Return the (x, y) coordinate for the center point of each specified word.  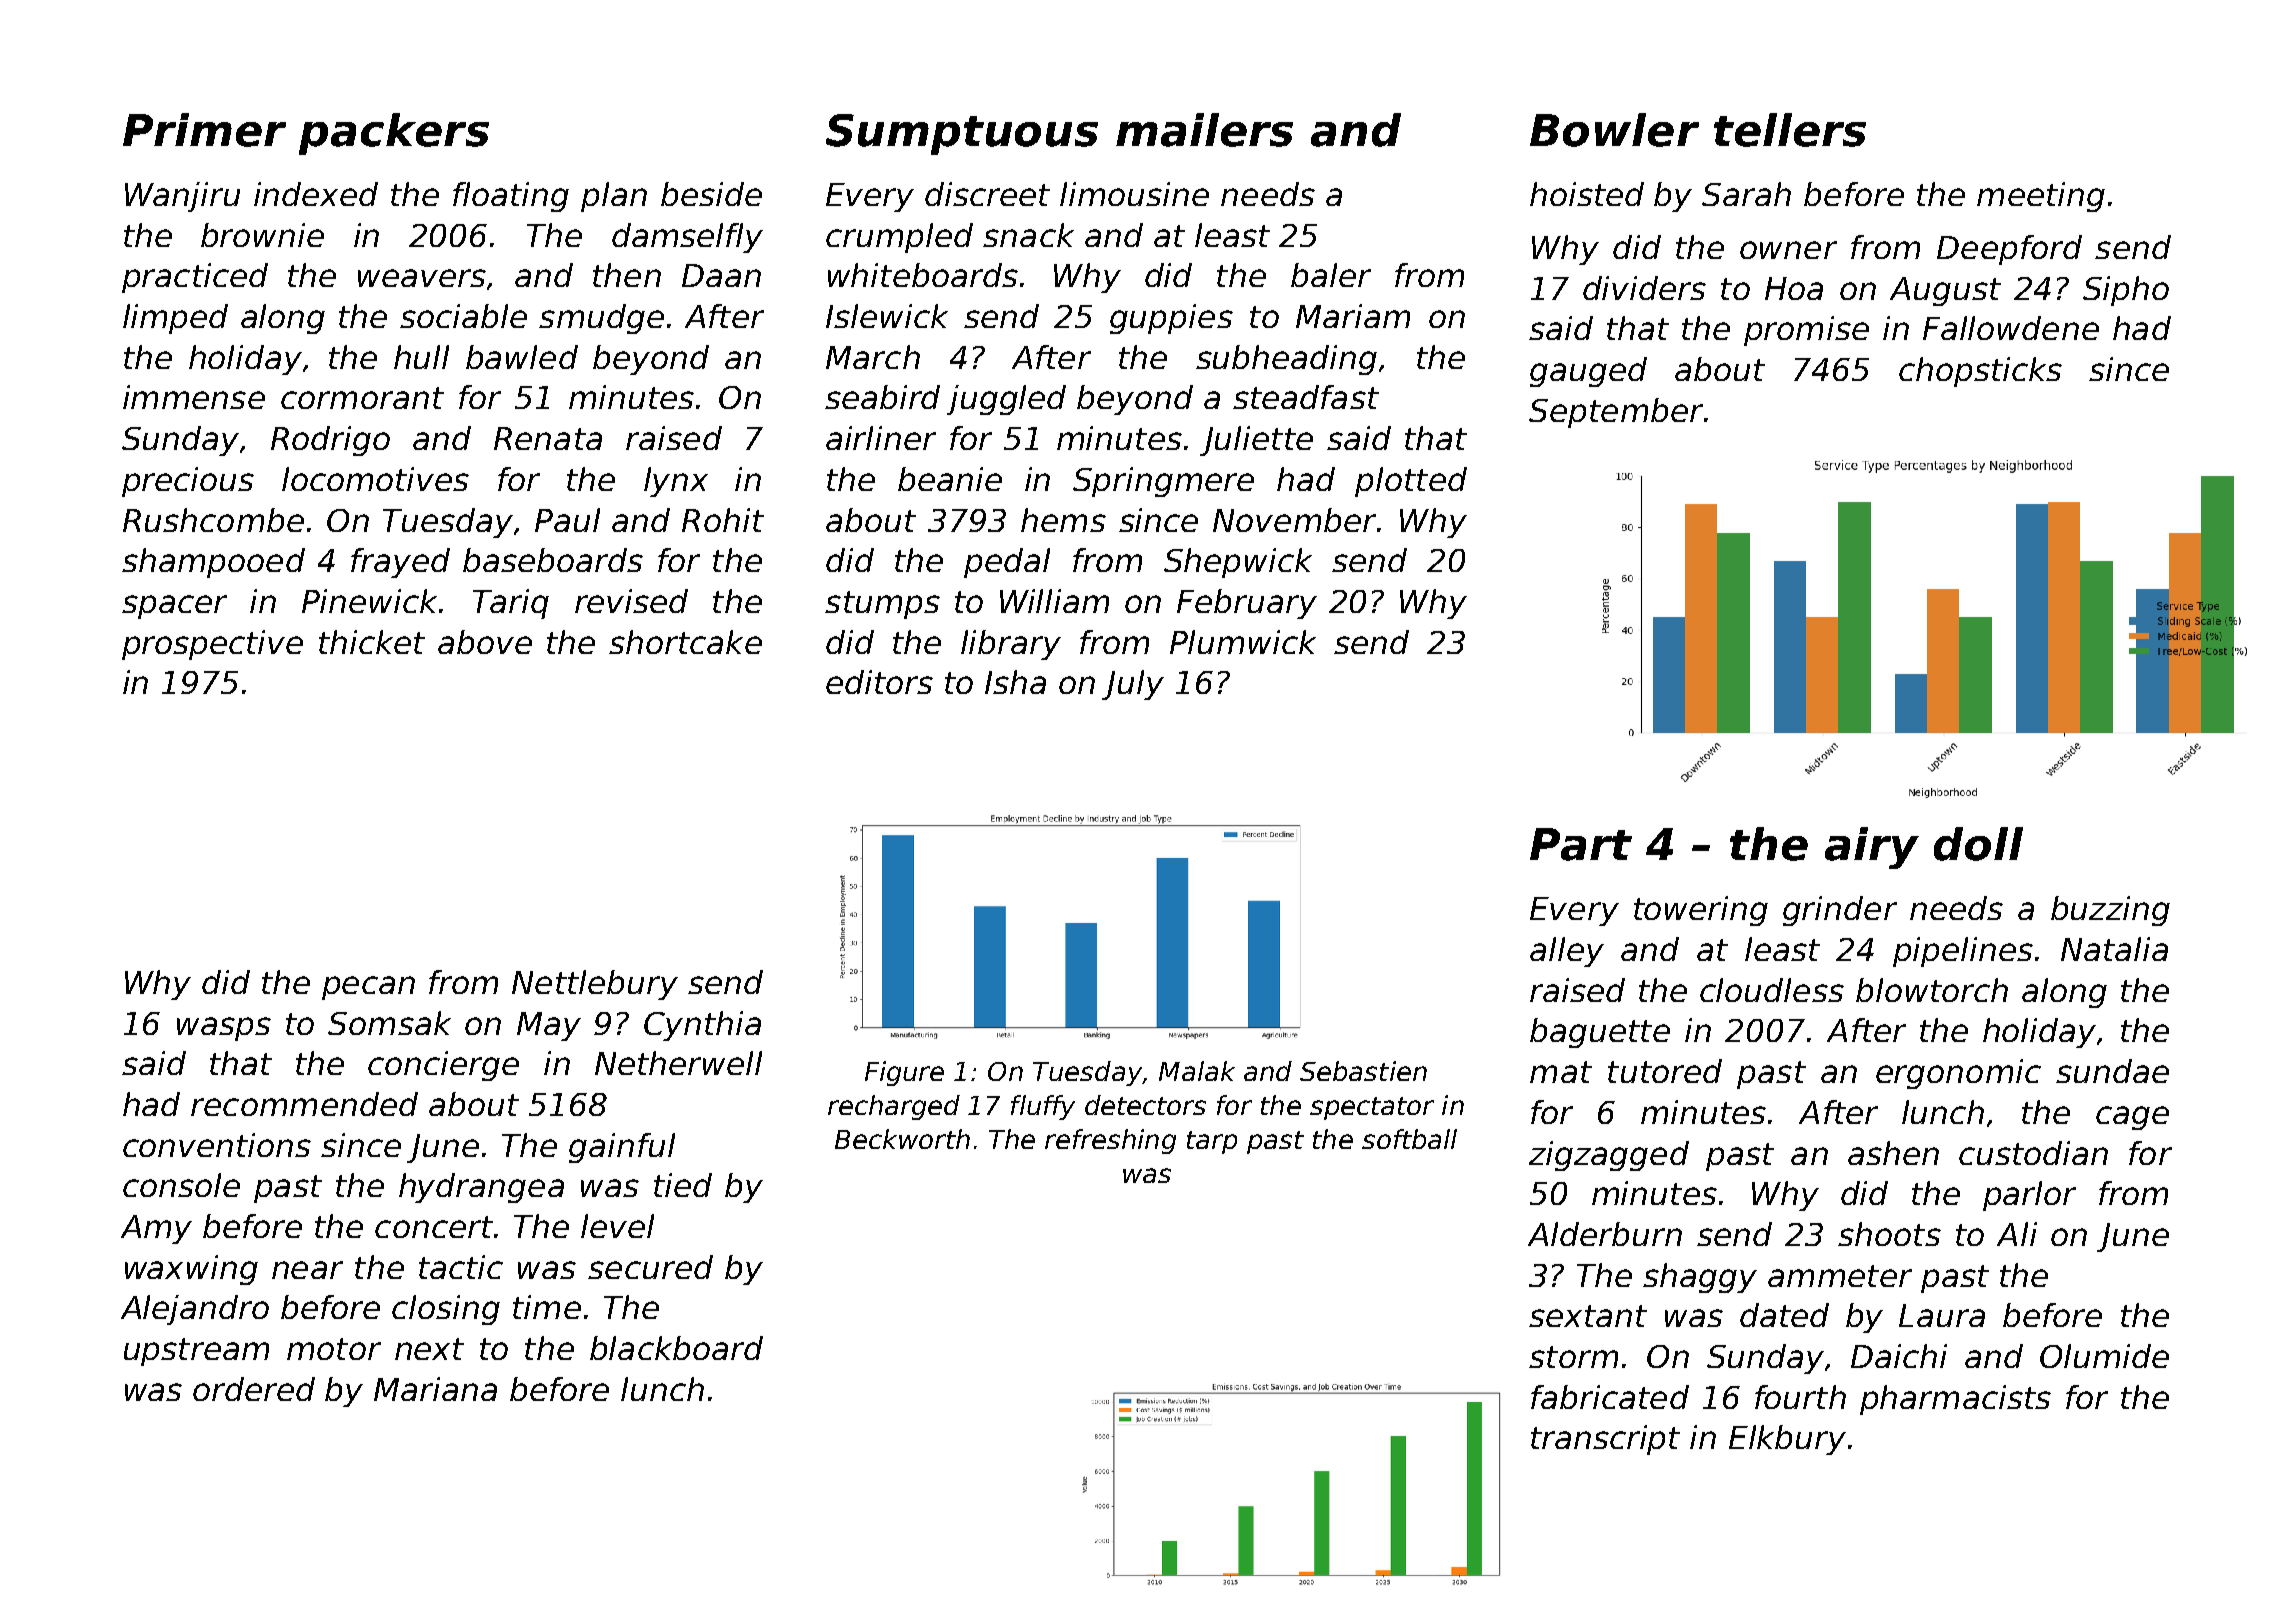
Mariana (435, 1389)
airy (1872, 848)
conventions (217, 1145)
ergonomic (1958, 1074)
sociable (463, 316)
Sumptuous (962, 134)
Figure (904, 1073)
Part (1581, 844)
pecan (368, 988)
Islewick (887, 316)
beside (711, 194)
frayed (400, 563)
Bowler (1614, 130)
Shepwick (1238, 563)
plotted (1411, 482)
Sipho (2126, 291)
